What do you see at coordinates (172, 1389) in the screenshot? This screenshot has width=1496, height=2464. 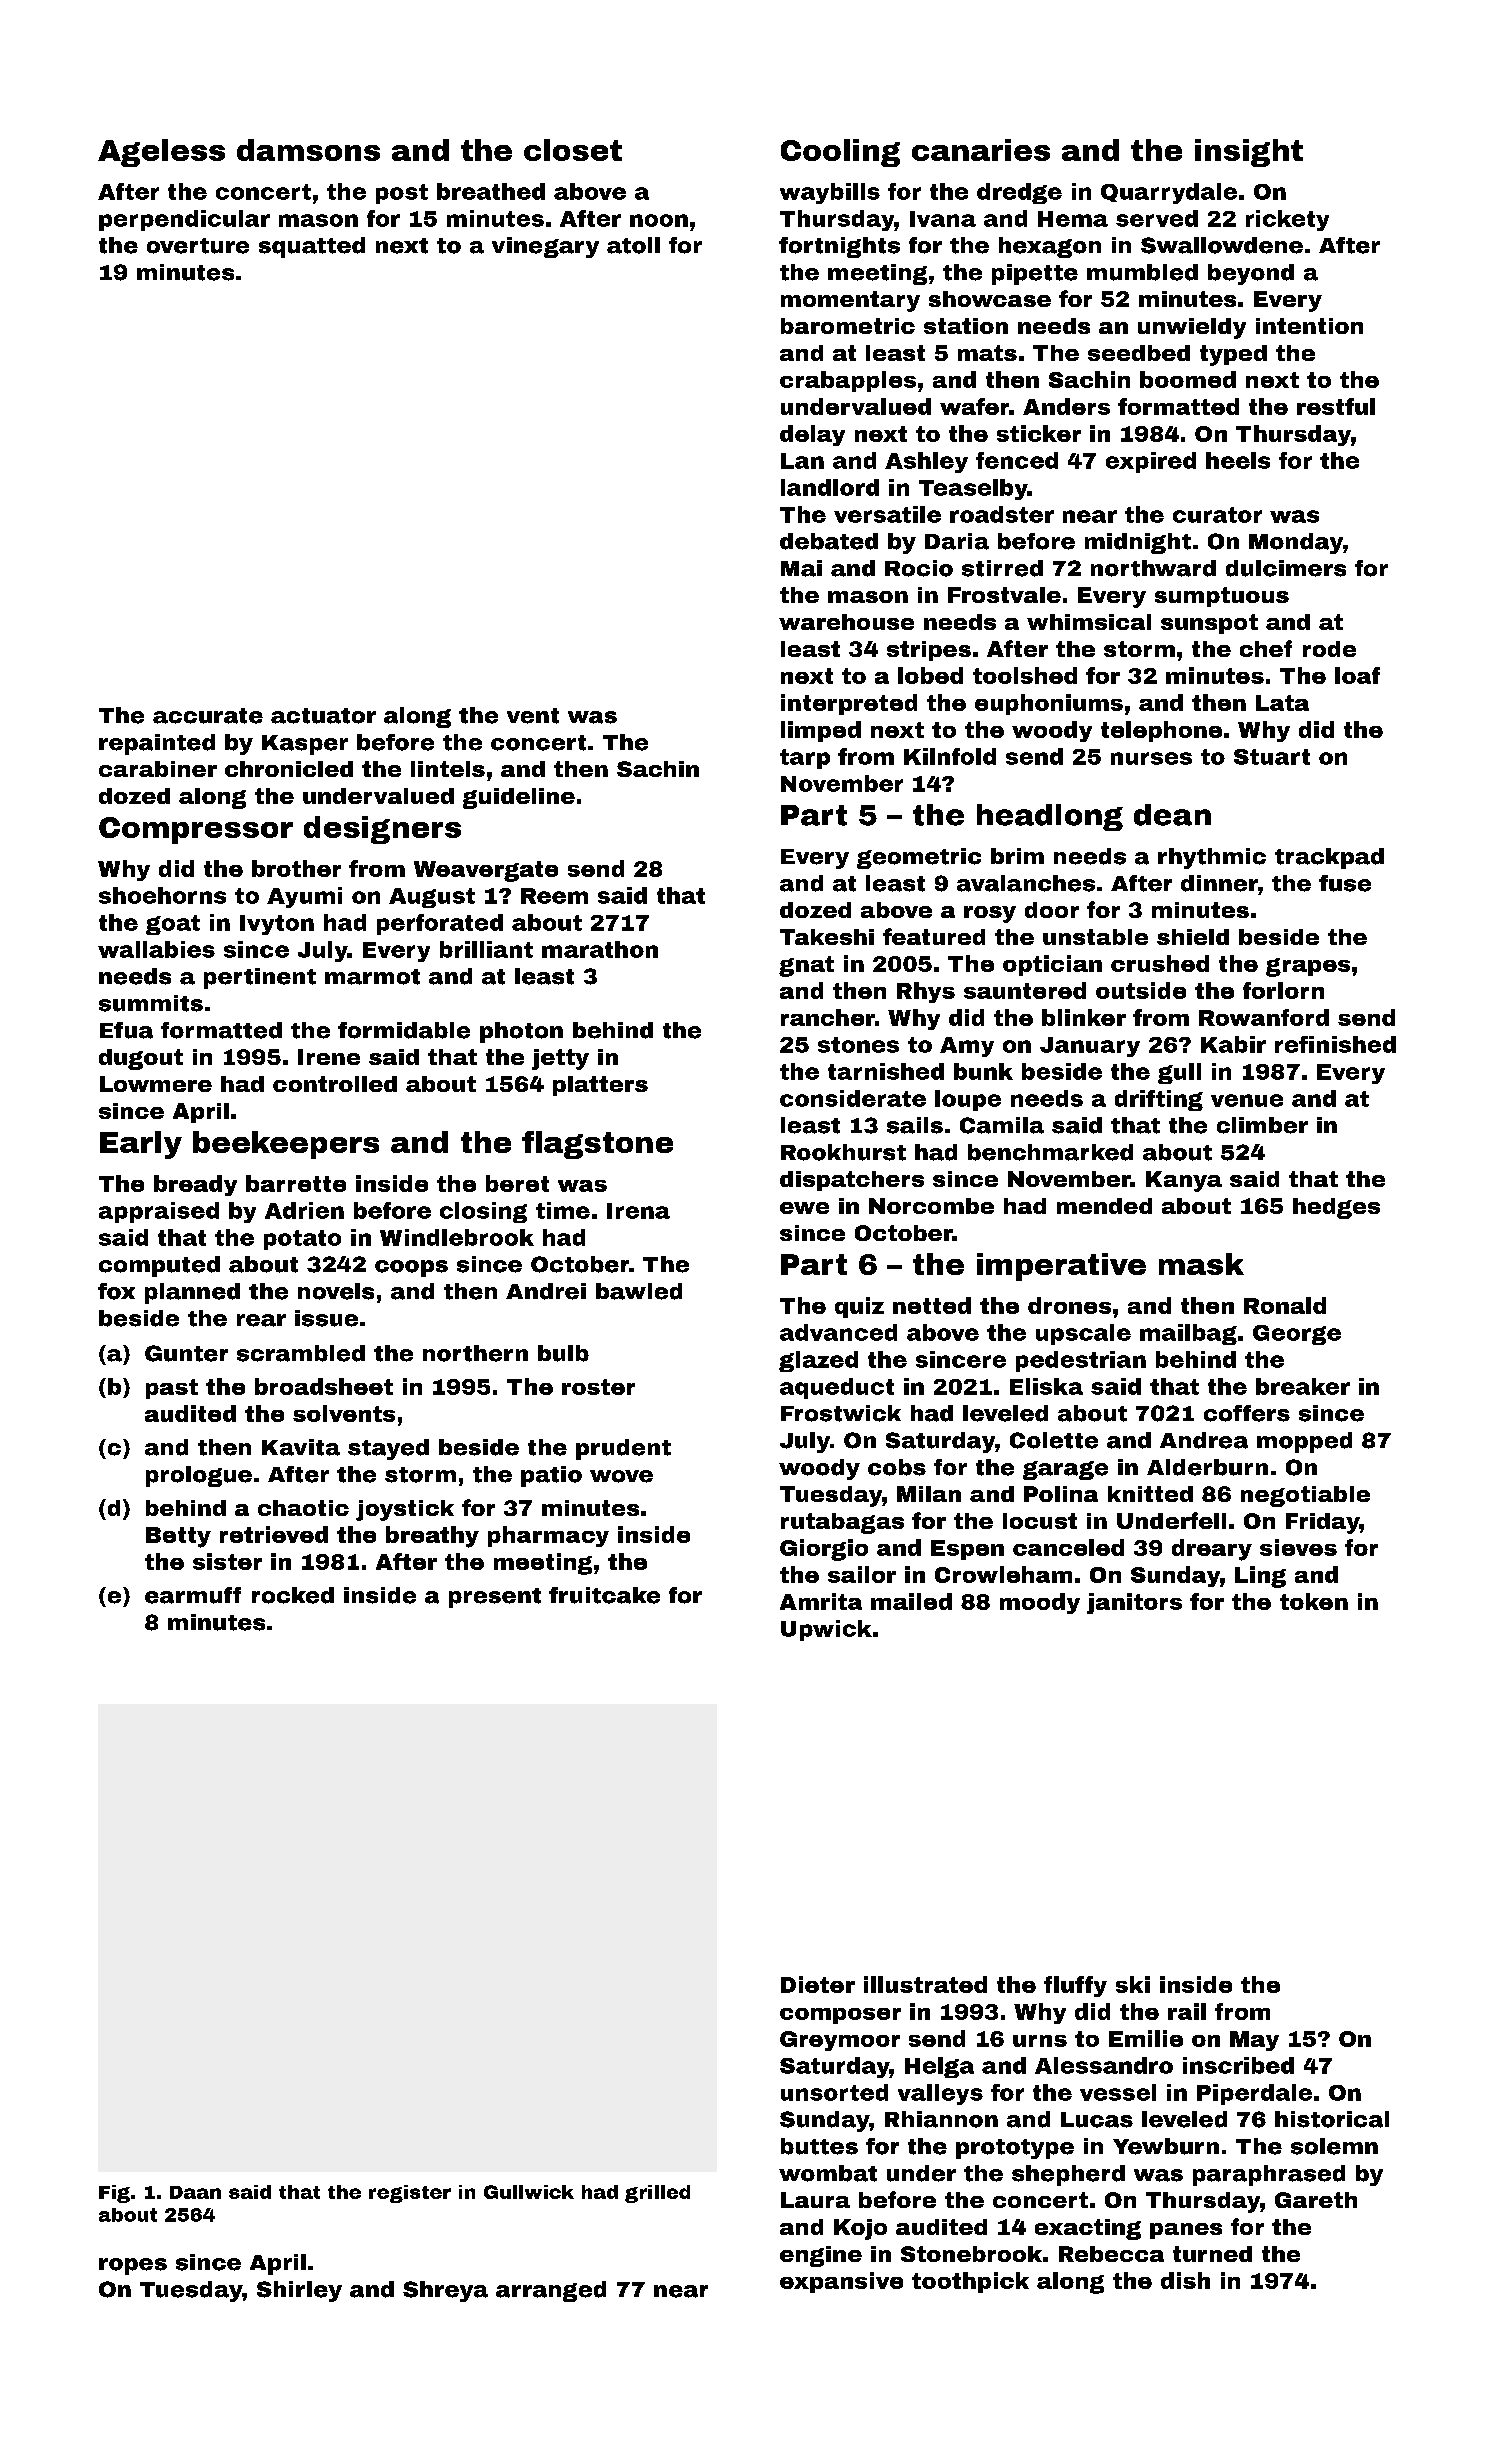 I see `past` at bounding box center [172, 1389].
